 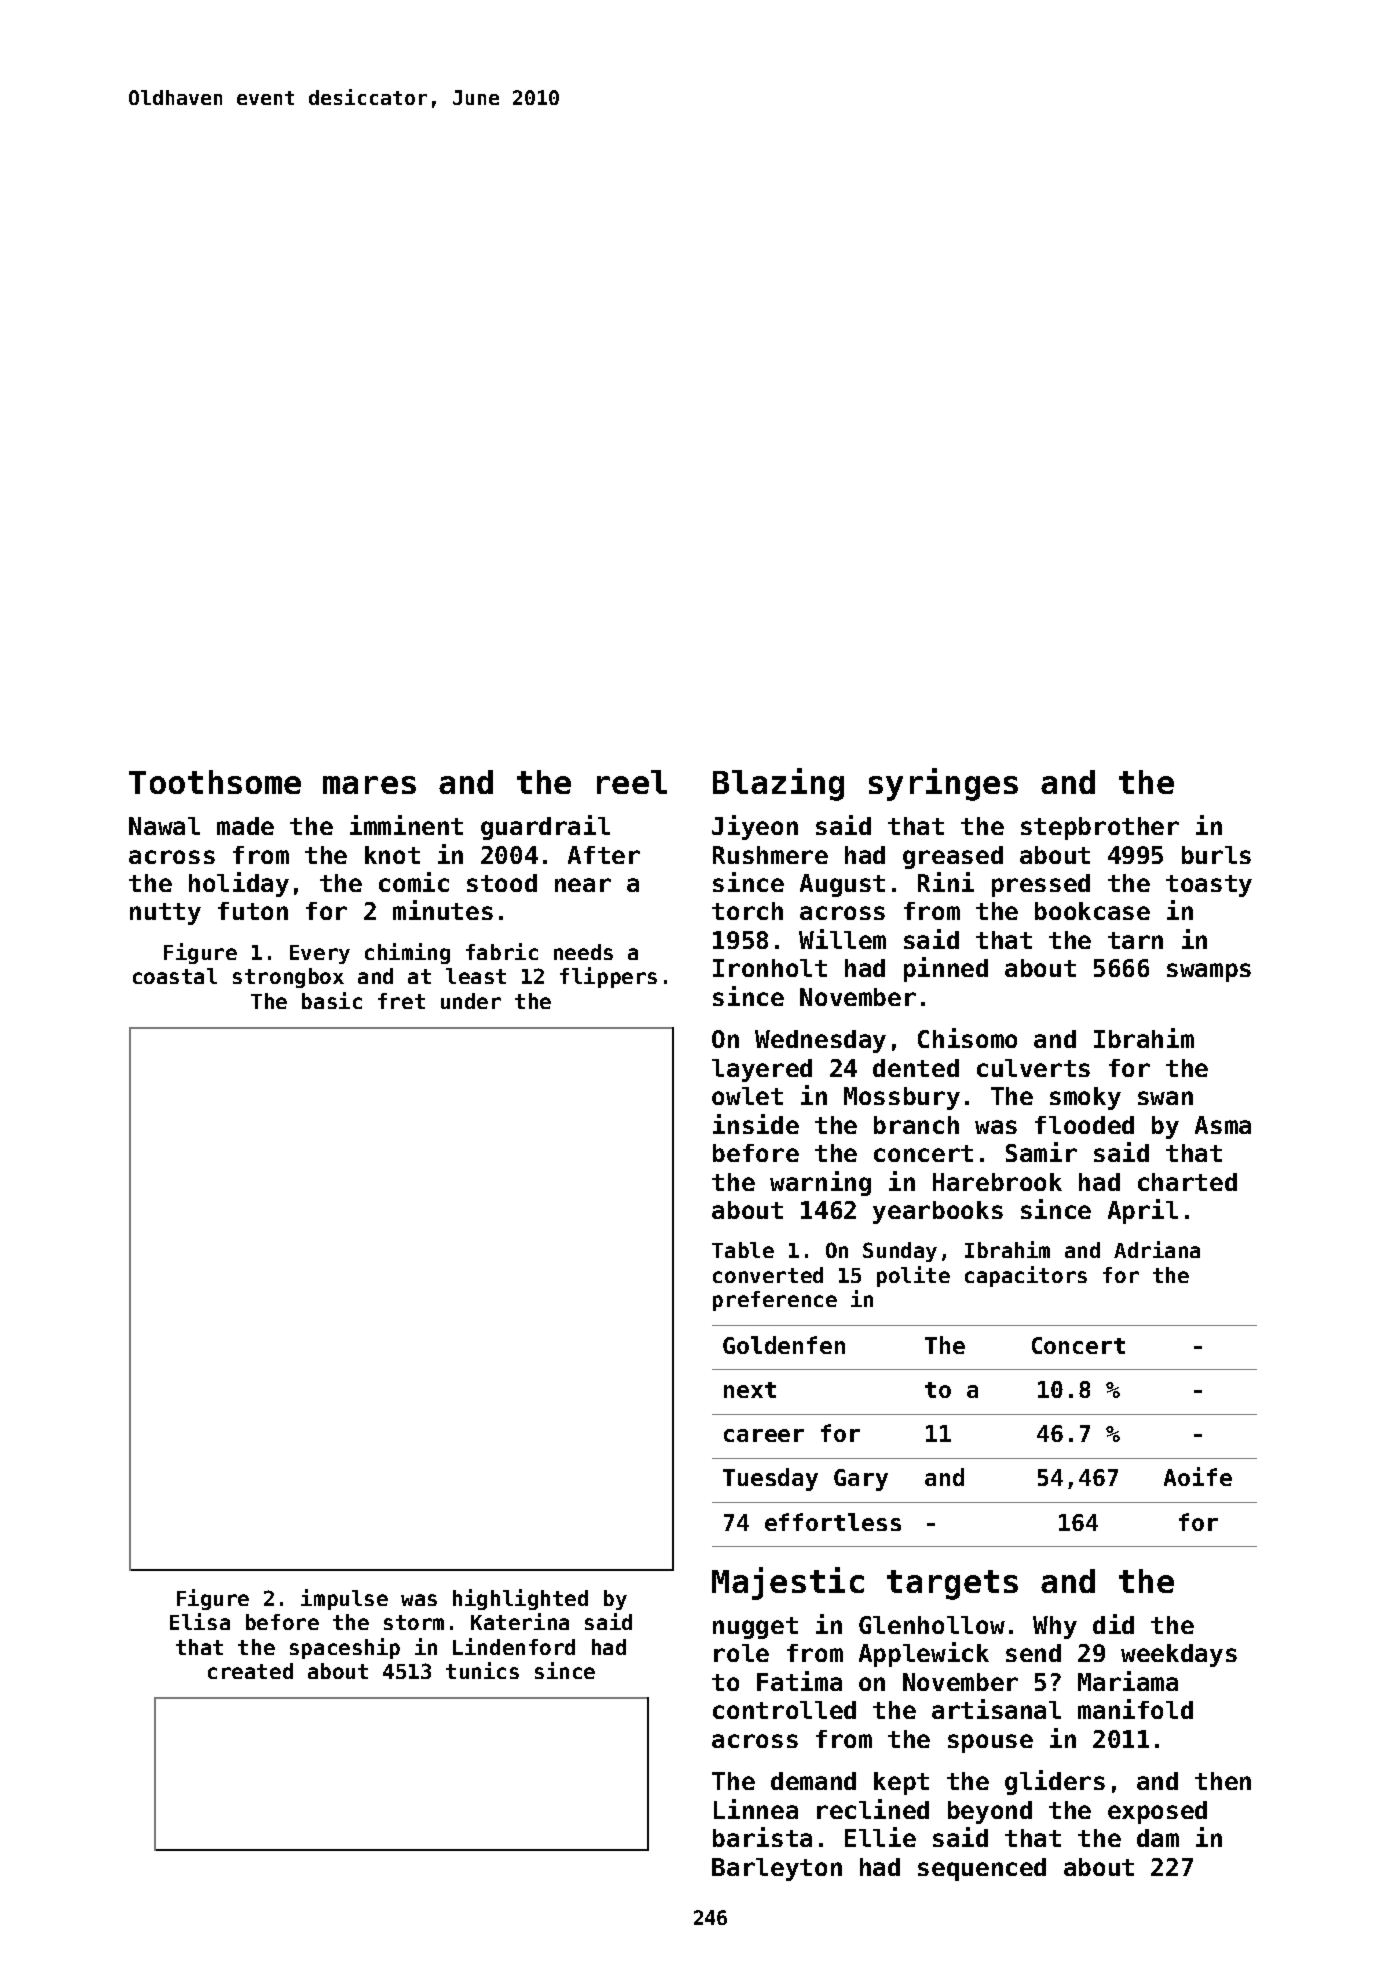 What do you see at coordinates (443, 910) in the document?
I see `minutes` at bounding box center [443, 910].
